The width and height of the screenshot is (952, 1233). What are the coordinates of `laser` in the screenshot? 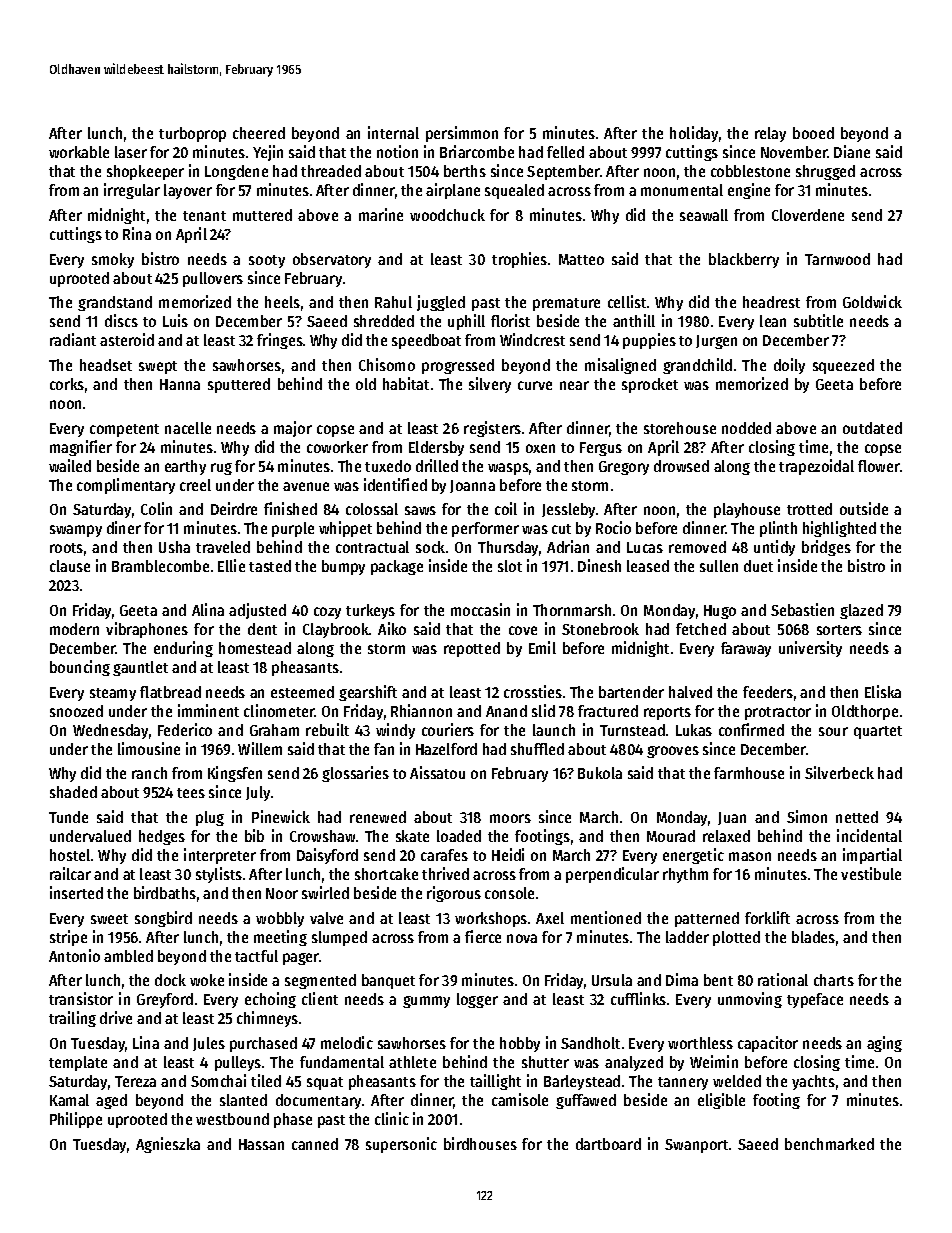 It's located at (131, 152).
